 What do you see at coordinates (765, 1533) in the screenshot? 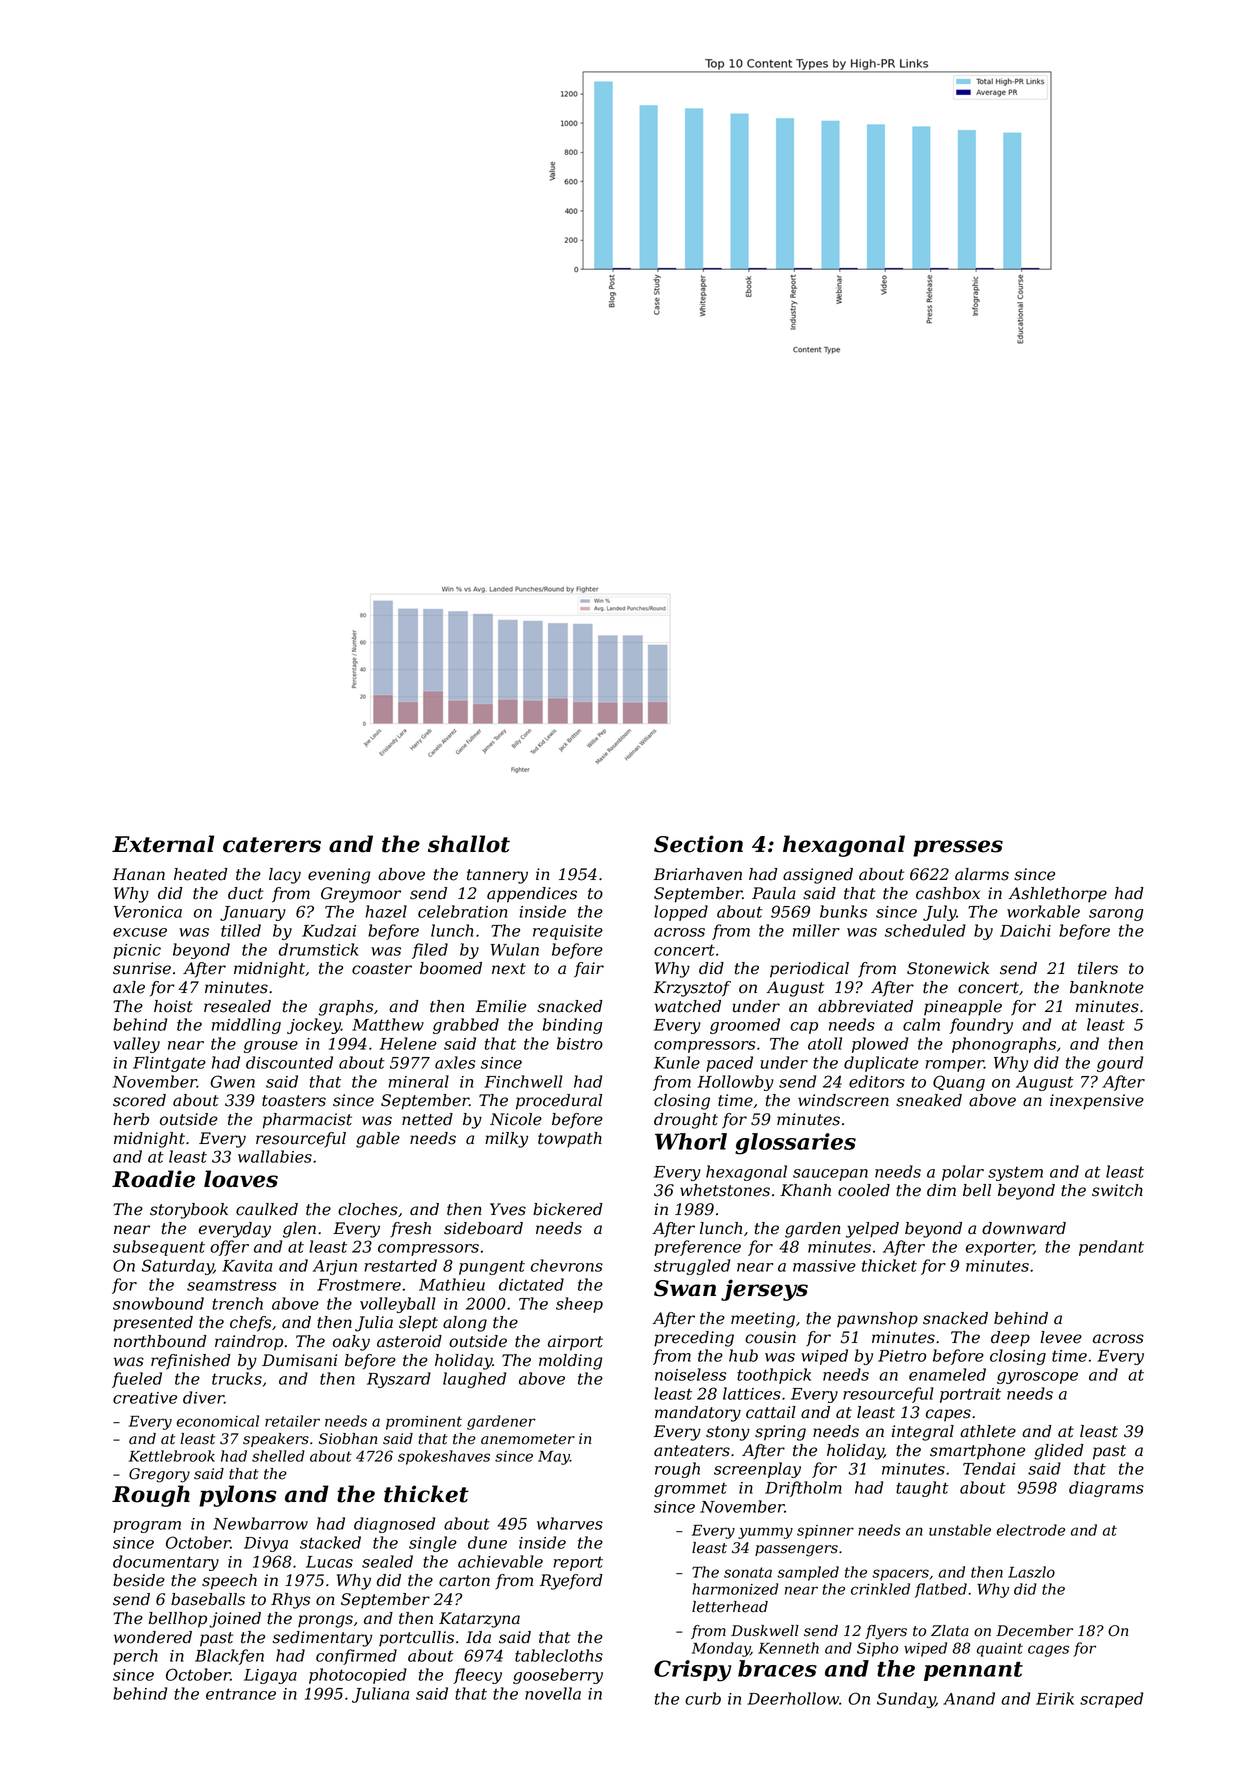
I see `yummy` at bounding box center [765, 1533].
